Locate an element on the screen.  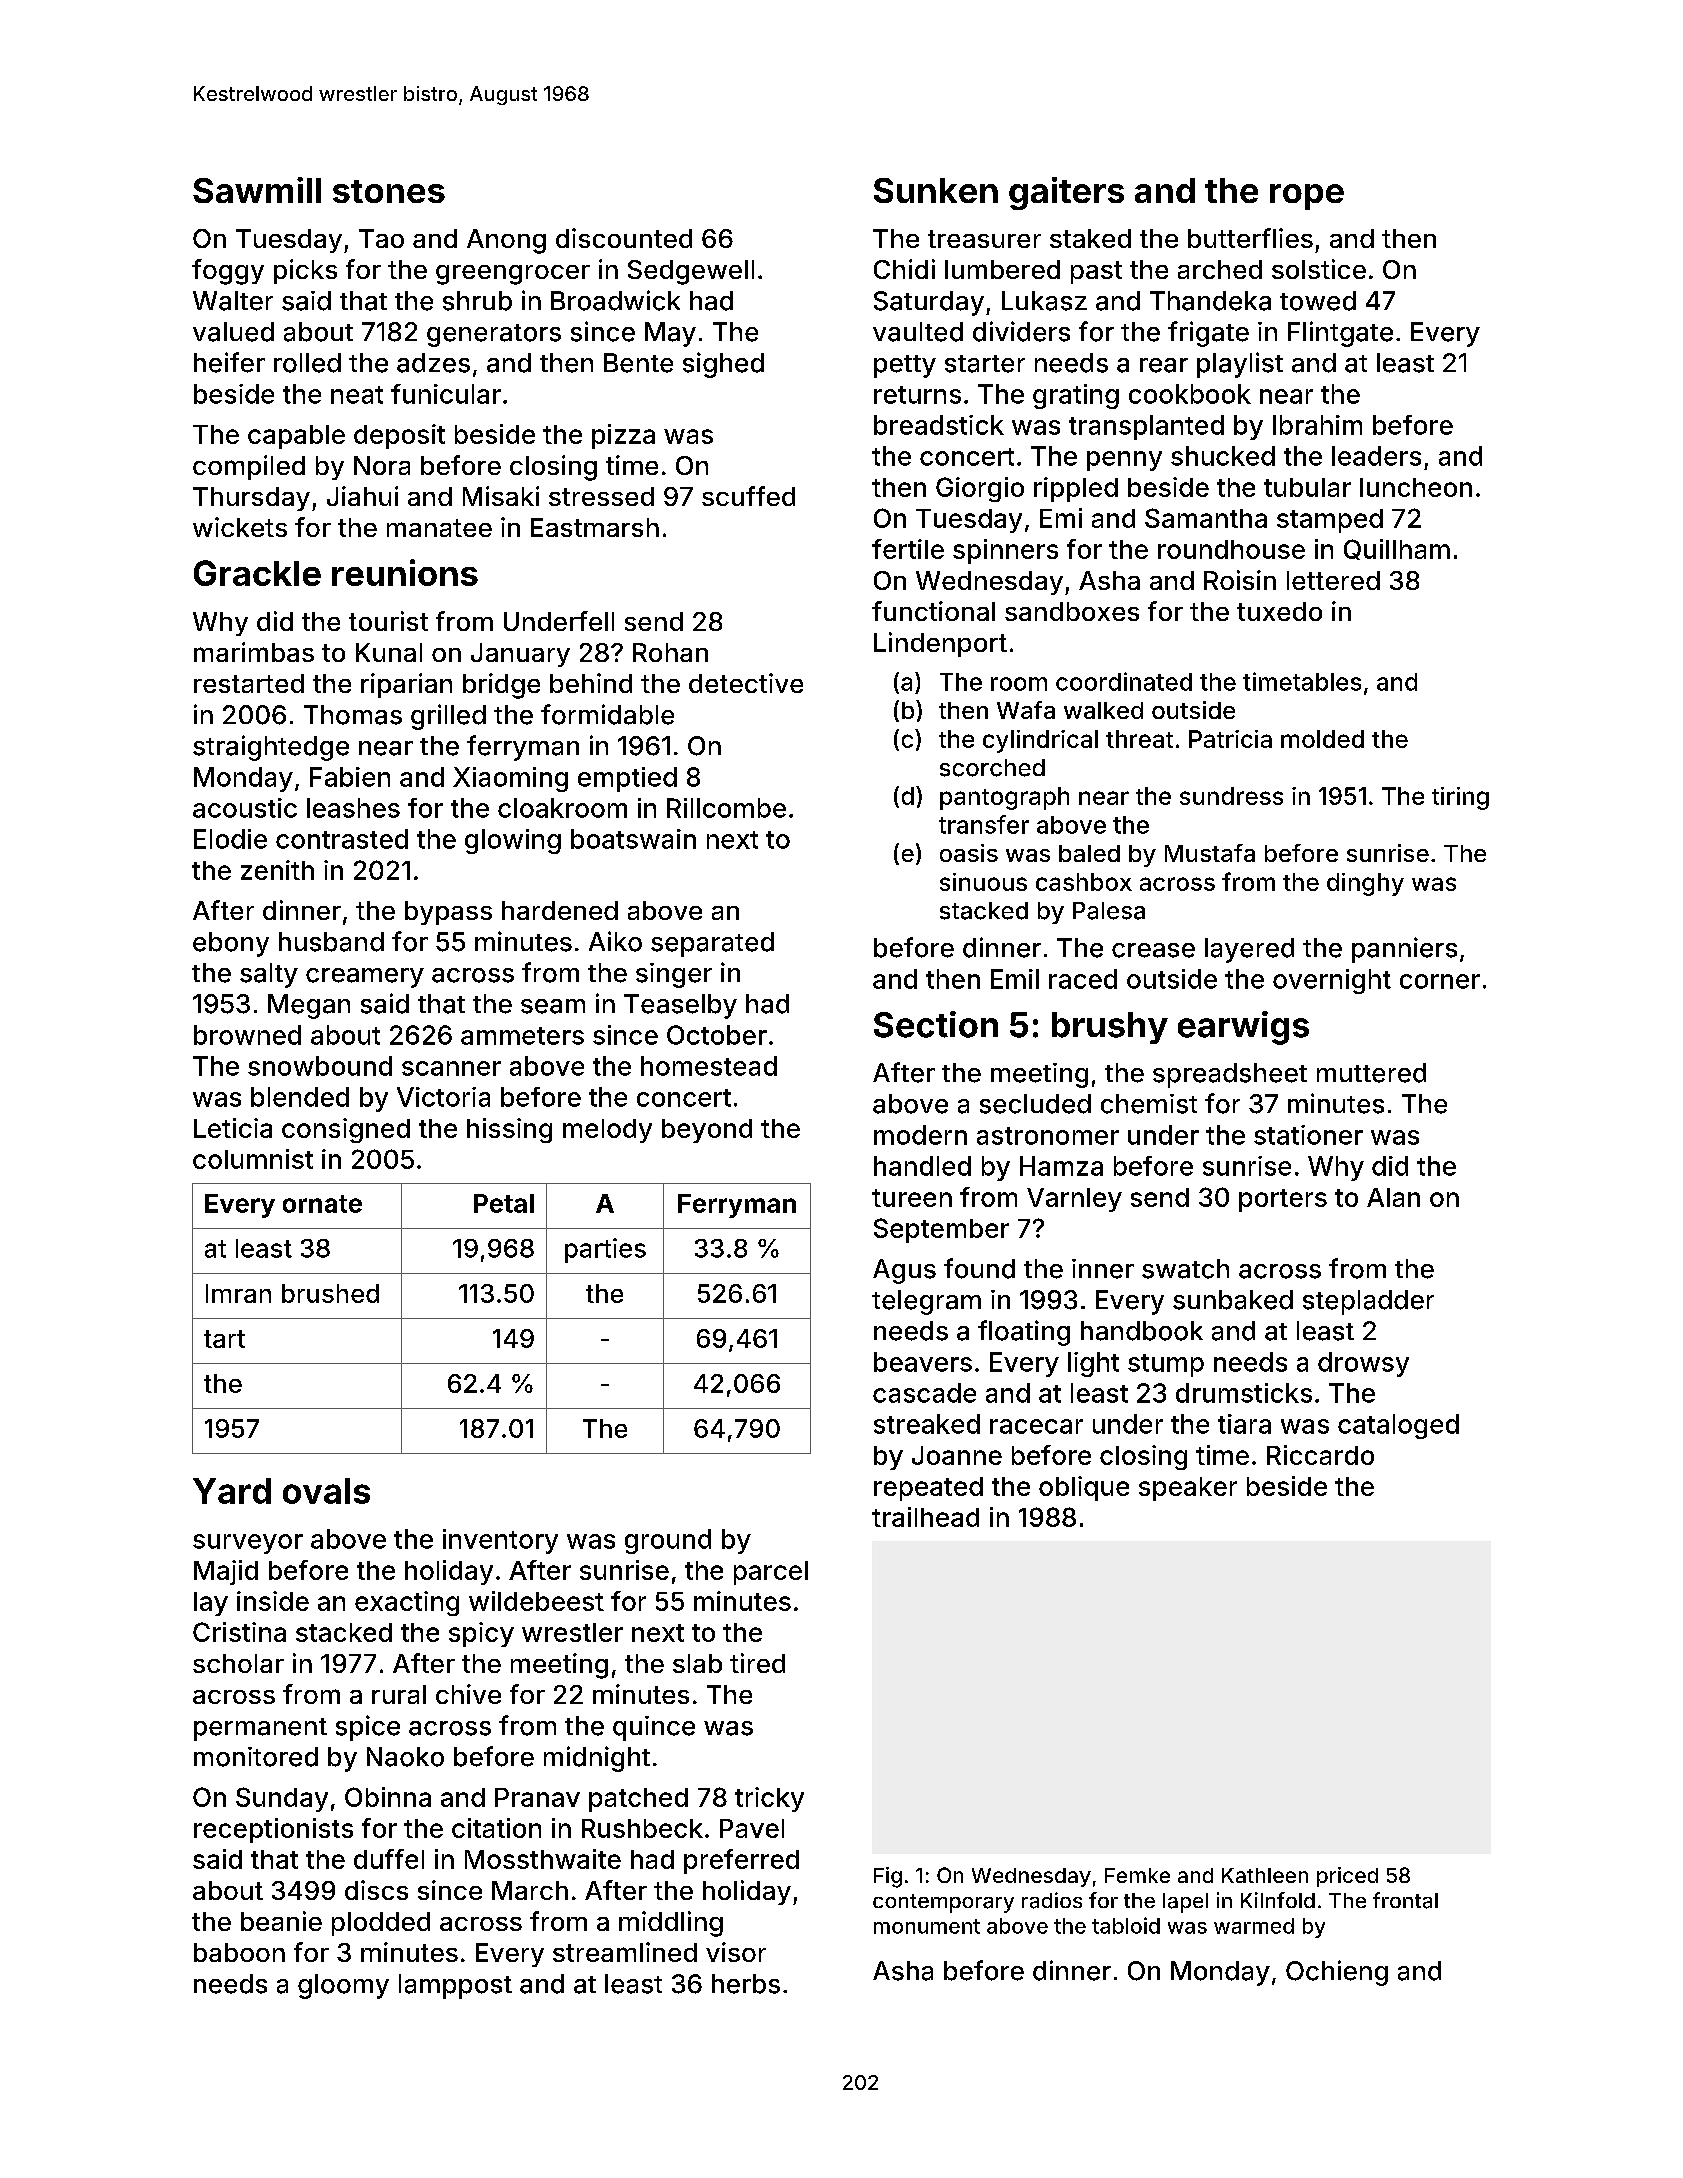
monitored is located at coordinates (256, 1757).
